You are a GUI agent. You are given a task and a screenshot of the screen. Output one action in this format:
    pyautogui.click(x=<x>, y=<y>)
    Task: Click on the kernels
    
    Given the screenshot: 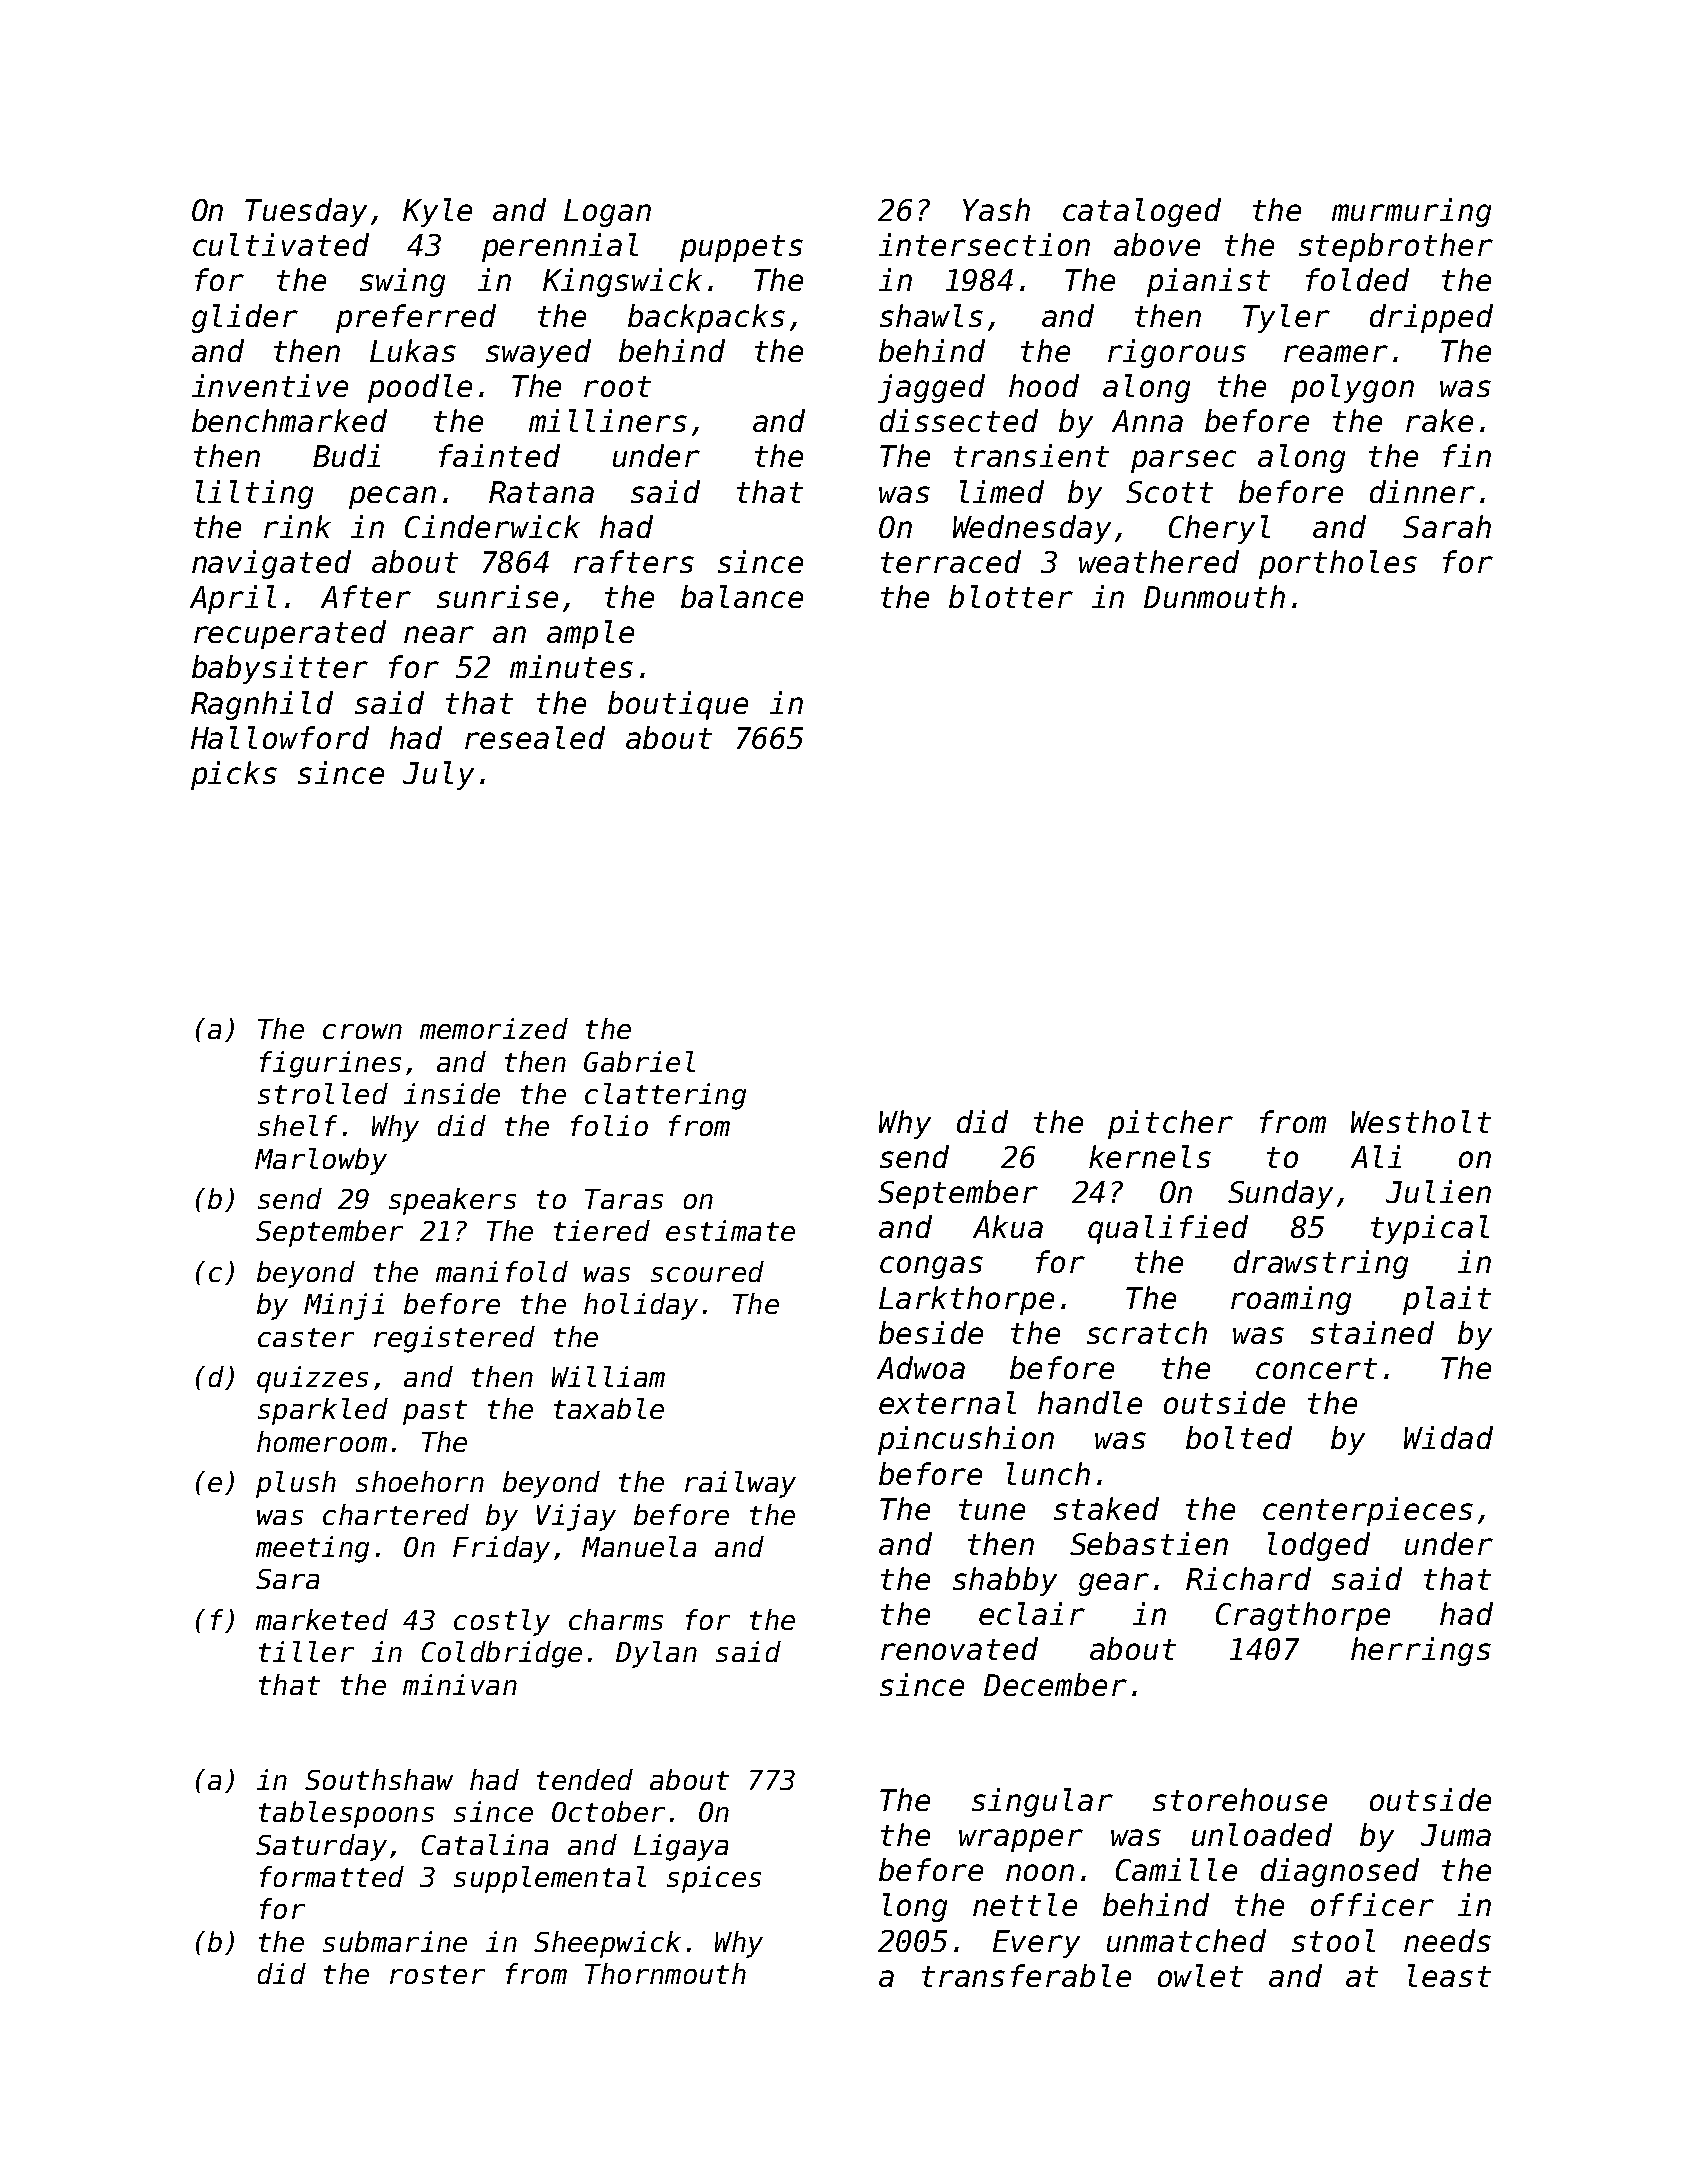 What is the action you would take?
    pyautogui.click(x=1150, y=1156)
